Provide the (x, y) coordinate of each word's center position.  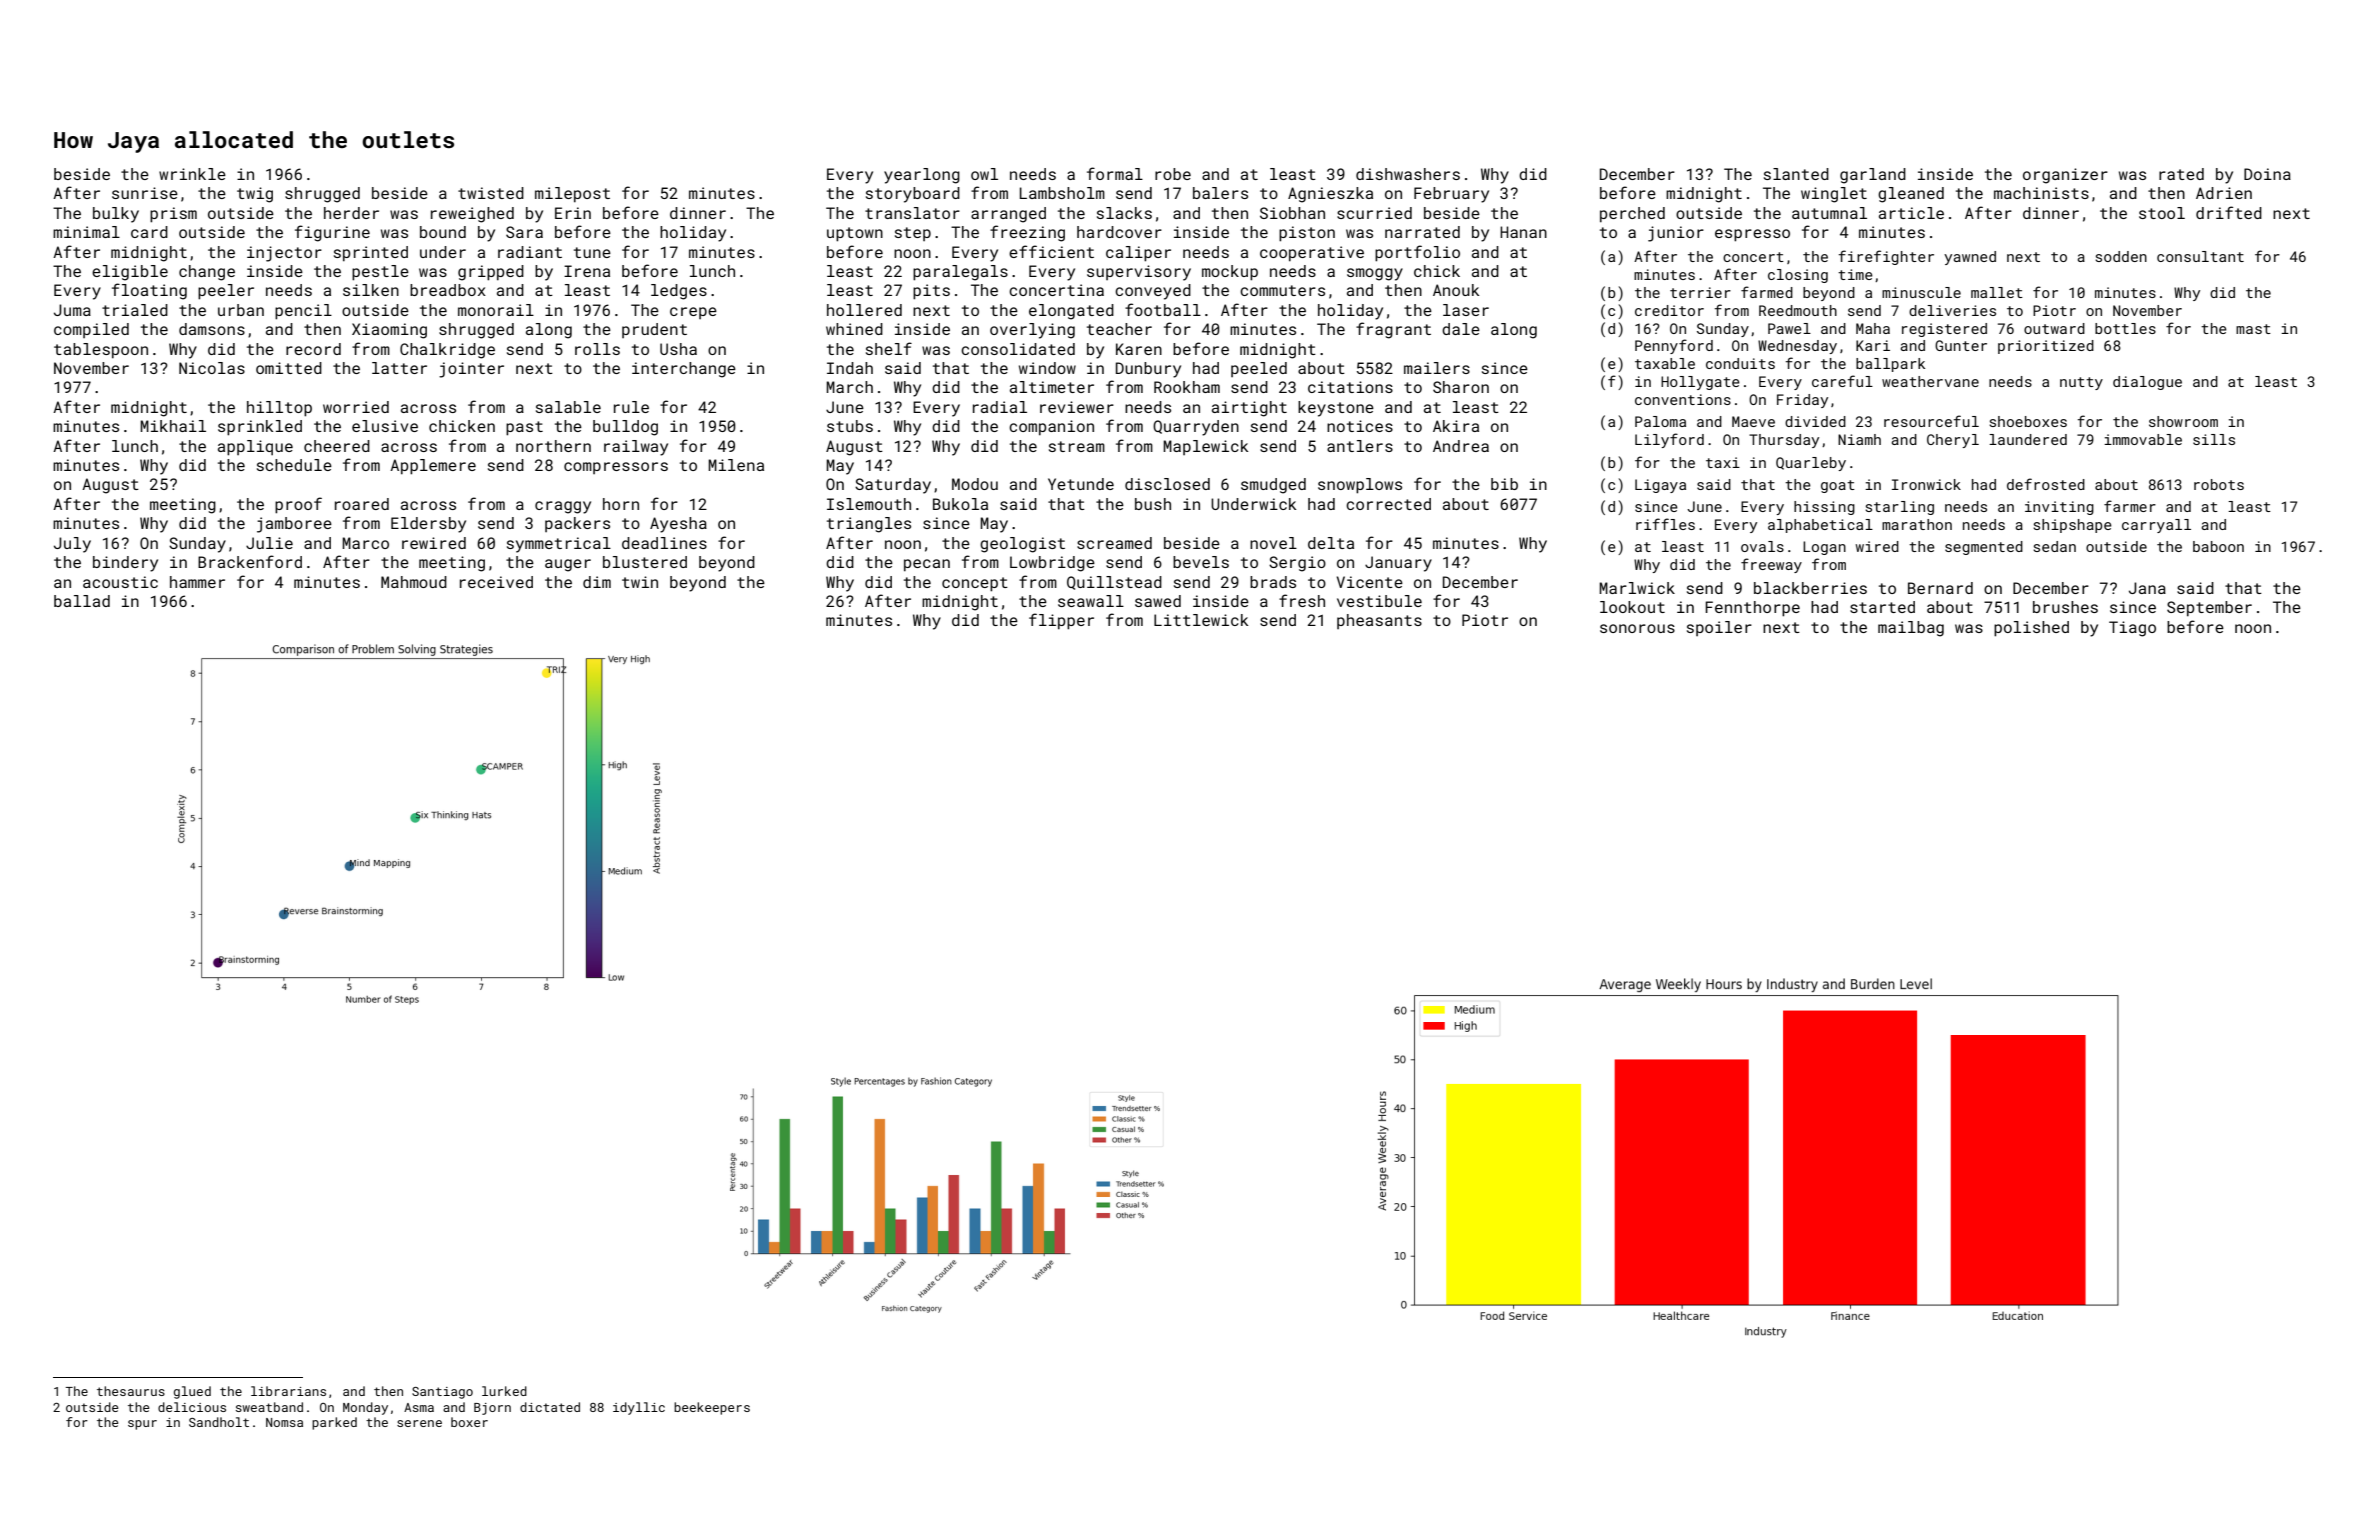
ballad (82, 601)
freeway (1771, 565)
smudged (1273, 486)
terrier (1700, 292)
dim (597, 582)
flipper (1061, 621)
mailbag (1911, 629)
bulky (116, 215)
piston (1307, 234)
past (524, 428)
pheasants (1379, 621)
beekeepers (712, 1408)
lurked (504, 1391)
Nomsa (284, 1422)
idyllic (639, 1408)
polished (2031, 629)
